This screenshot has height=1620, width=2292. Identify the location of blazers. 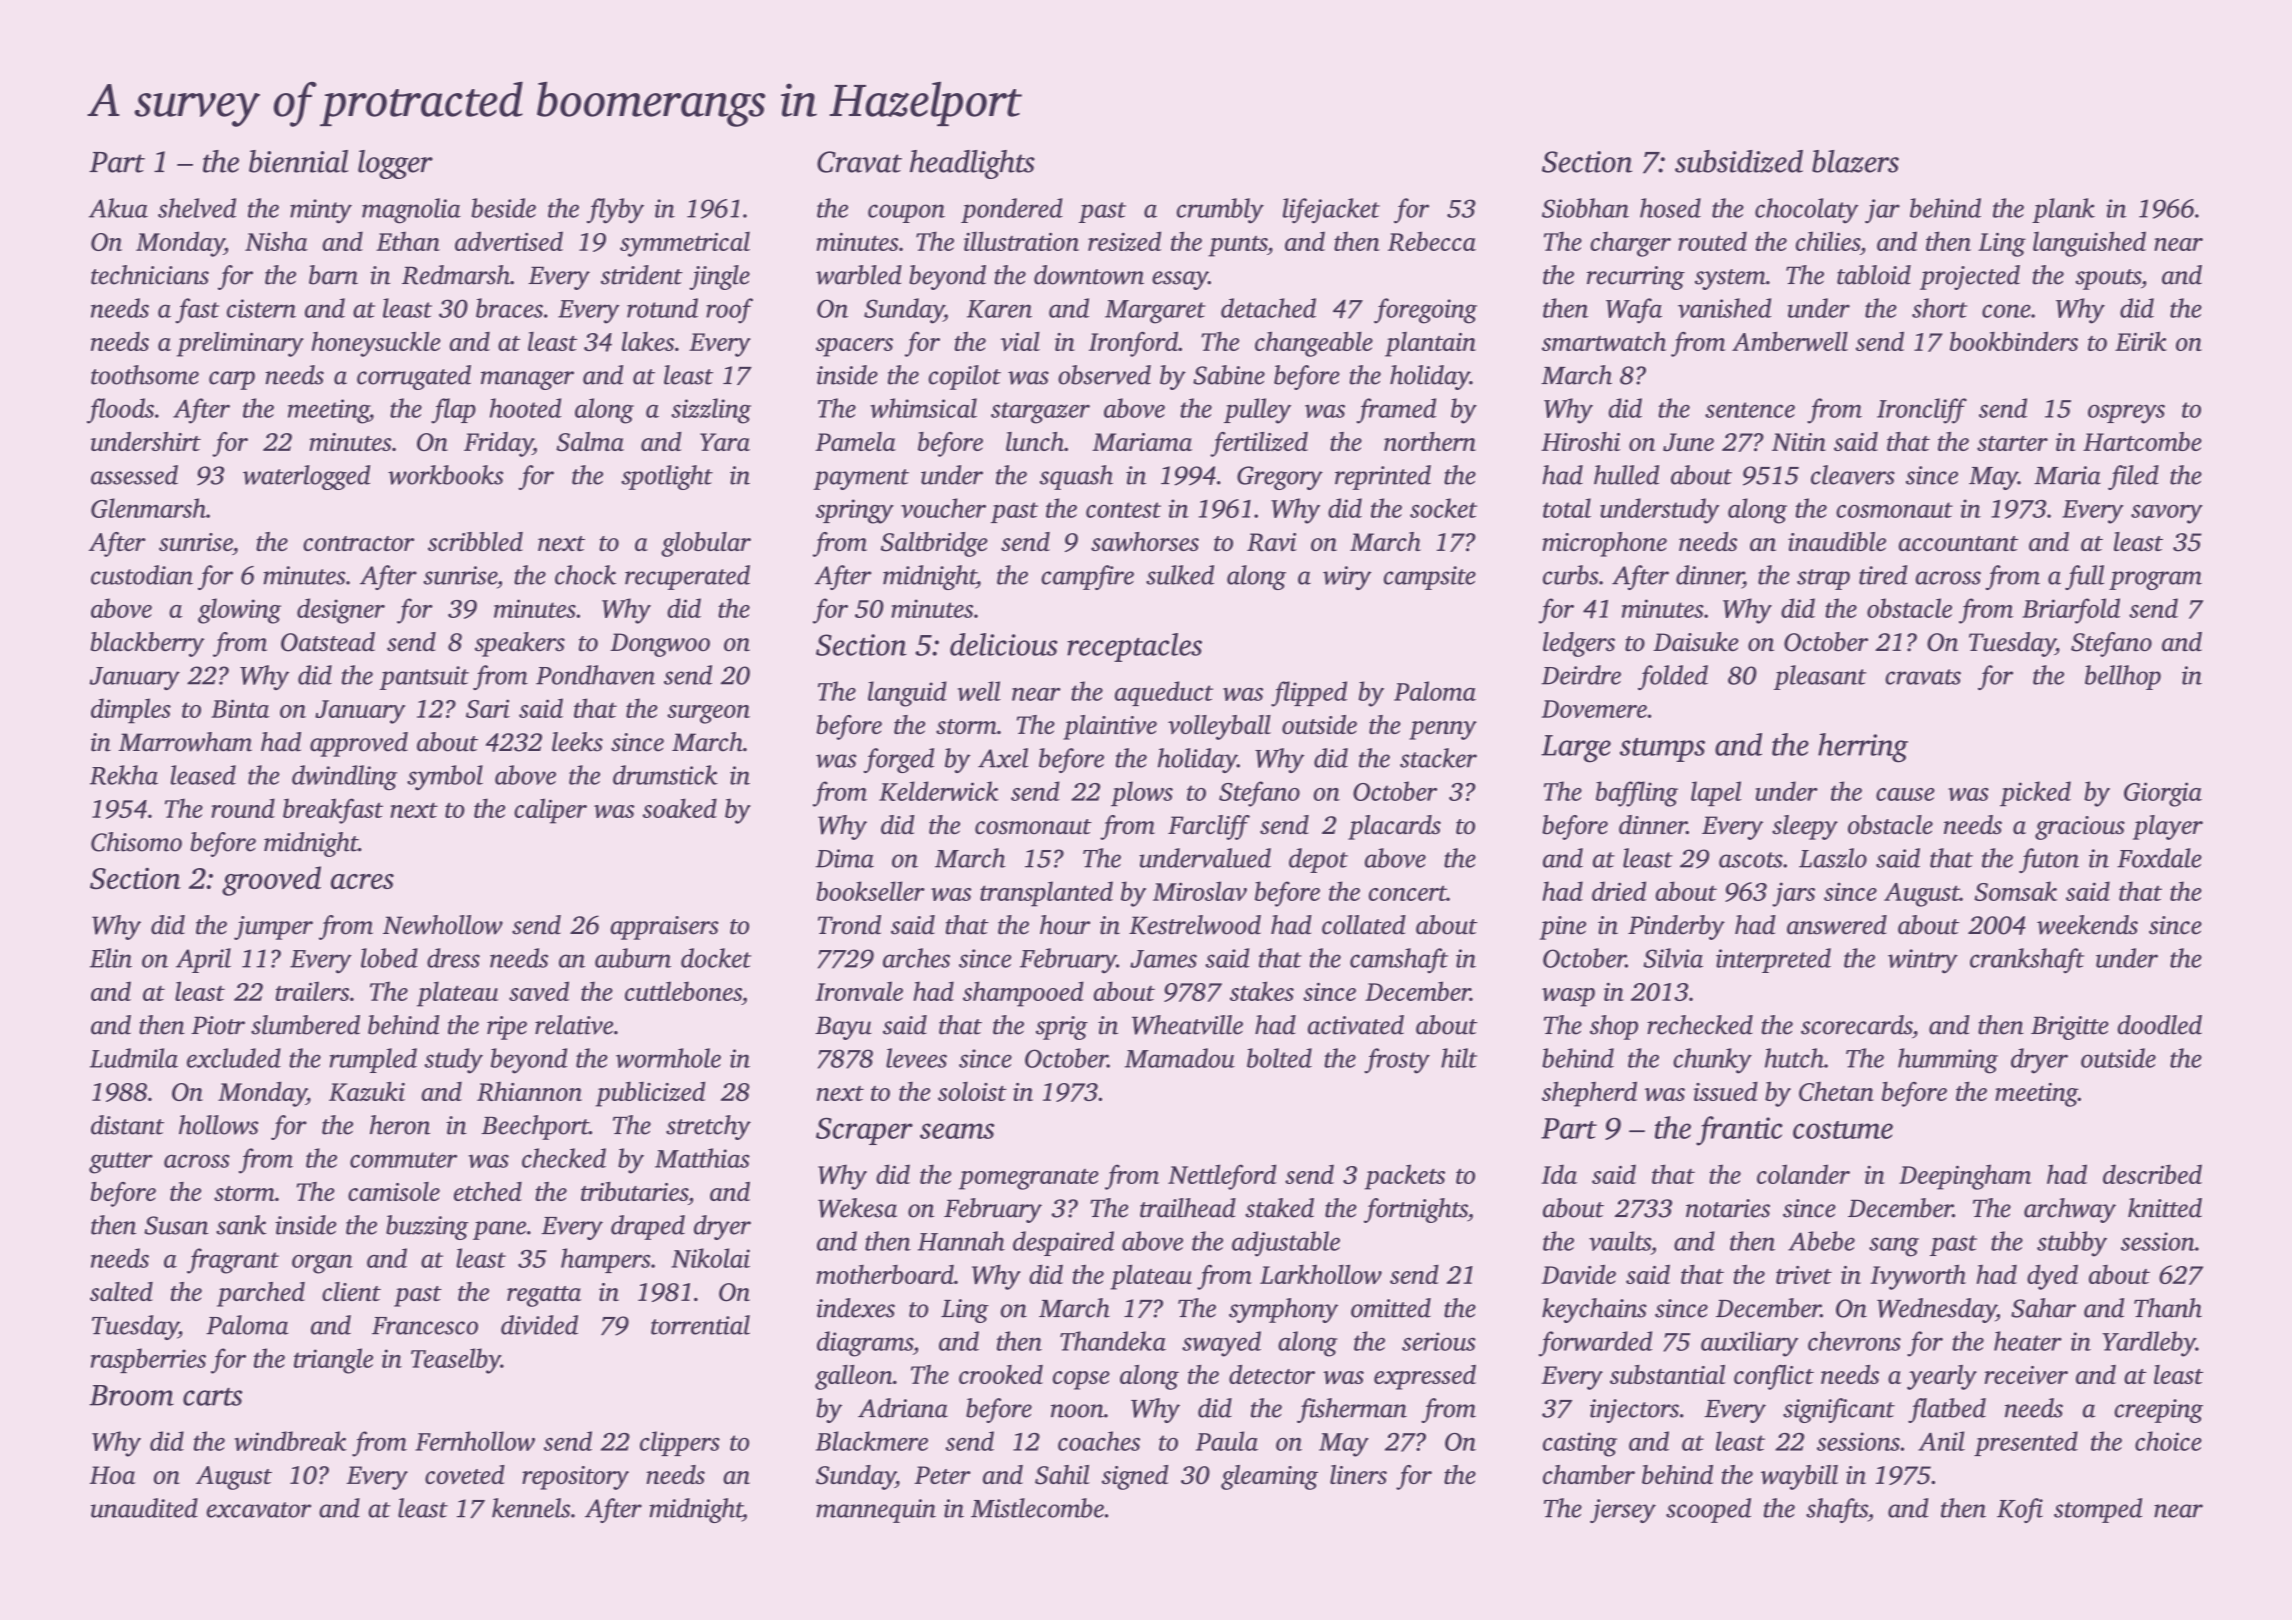
(1855, 161).
